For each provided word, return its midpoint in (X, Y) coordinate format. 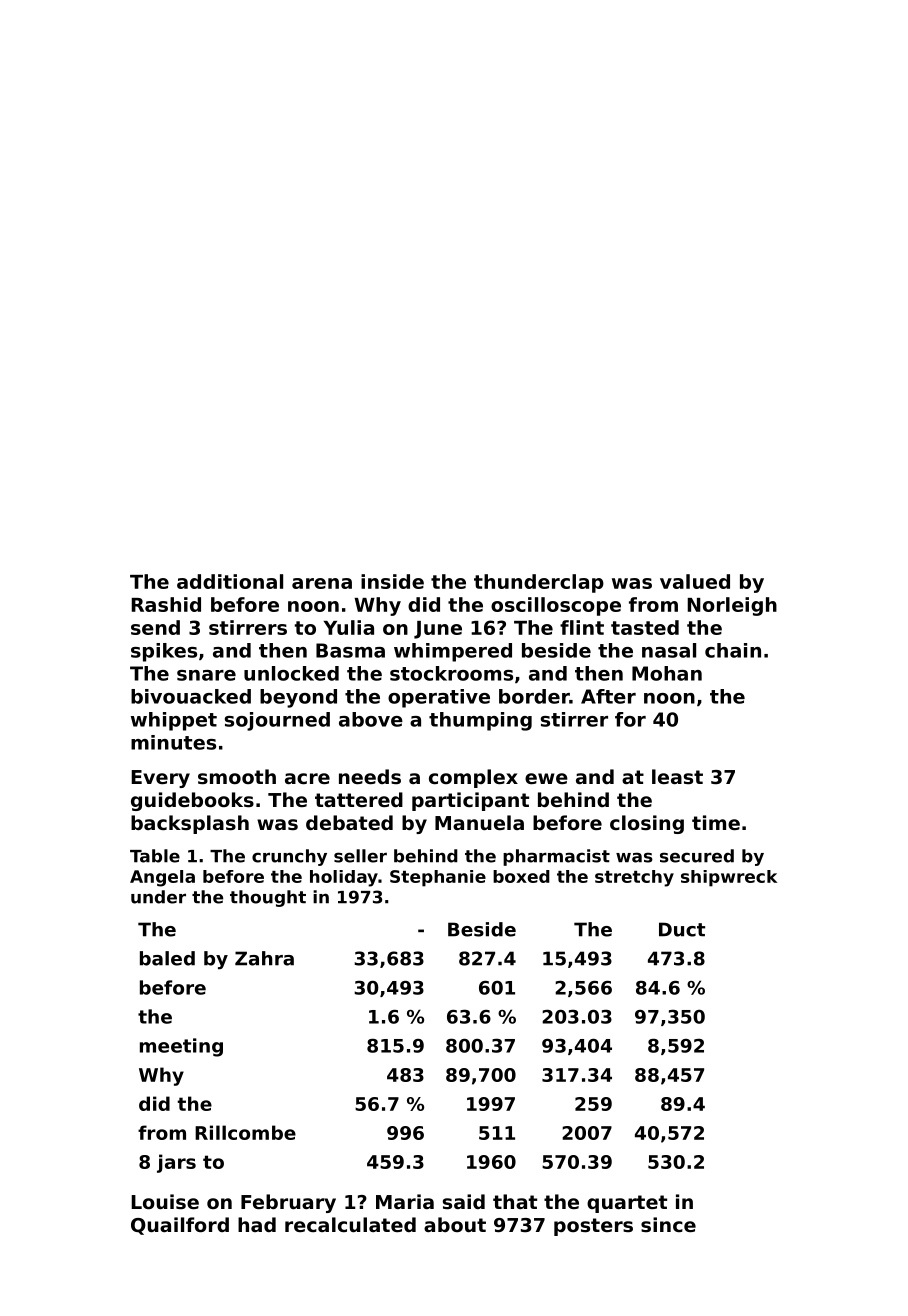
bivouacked (191, 696)
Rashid (166, 604)
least (677, 777)
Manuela (479, 822)
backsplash (190, 824)
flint (582, 627)
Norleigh (732, 606)
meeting (181, 1047)
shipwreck (729, 878)
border (534, 696)
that (515, 1201)
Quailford (180, 1226)
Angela (162, 878)
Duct (682, 929)
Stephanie (438, 878)
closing (647, 824)
